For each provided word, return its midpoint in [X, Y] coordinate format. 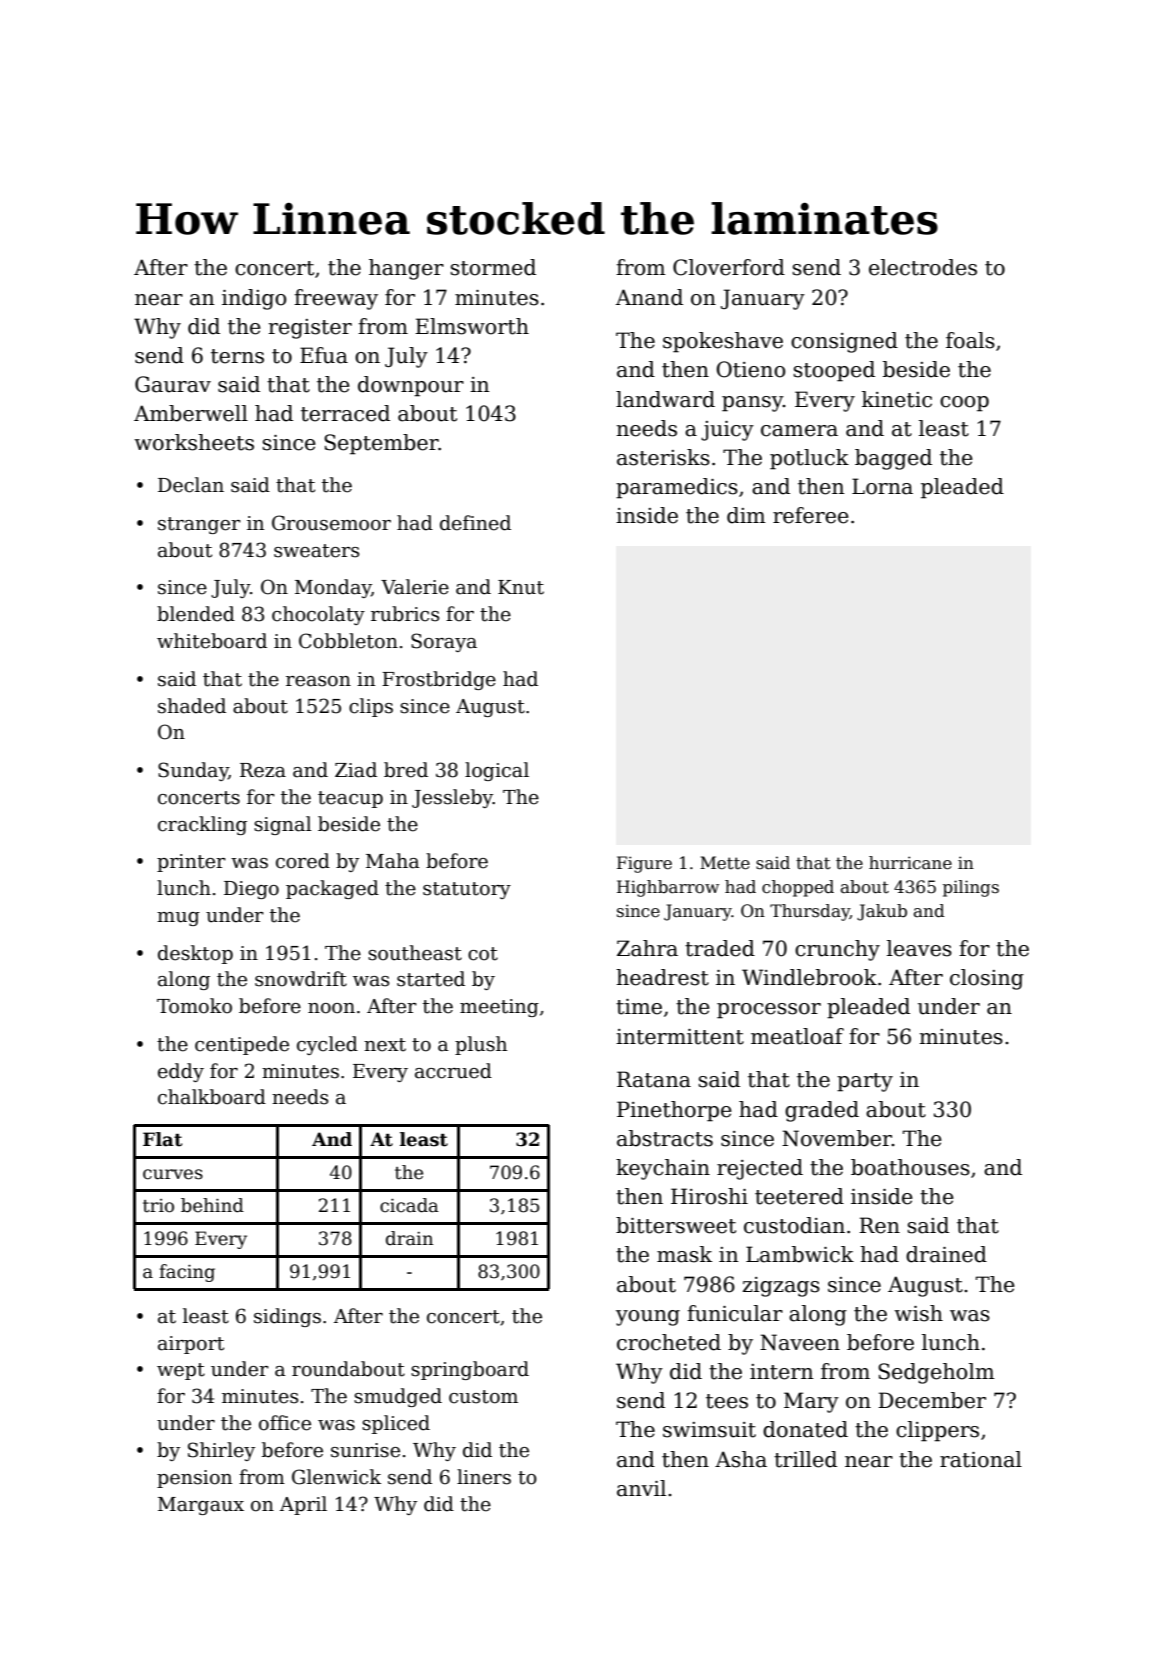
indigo [254, 299]
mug [178, 919]
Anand [649, 297]
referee [811, 515]
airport [191, 1345]
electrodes [923, 267]
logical [497, 771]
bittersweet [676, 1225]
